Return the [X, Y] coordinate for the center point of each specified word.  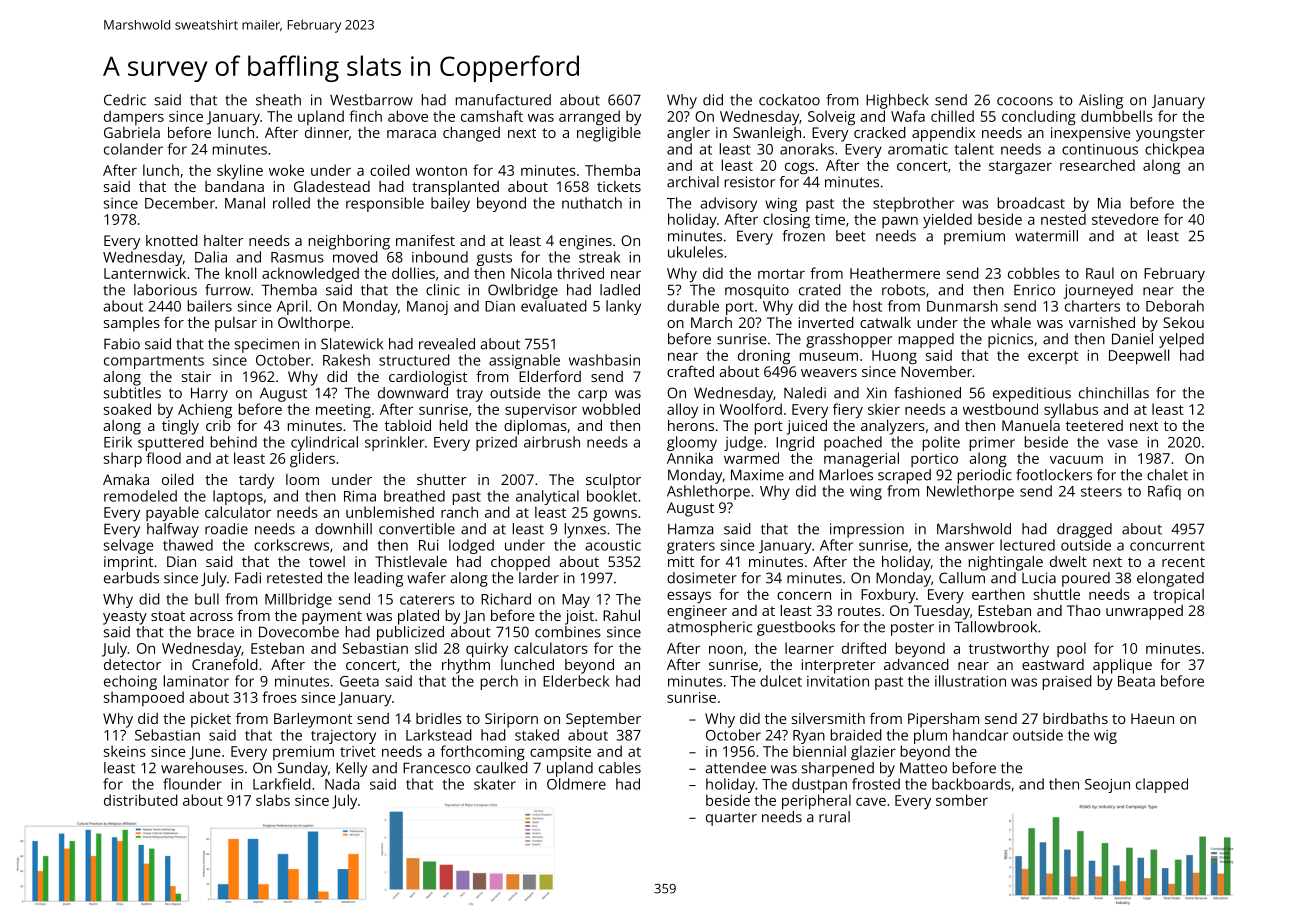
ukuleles [695, 252]
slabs [273, 800]
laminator [196, 681]
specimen [267, 345]
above [408, 116]
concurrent [1167, 546]
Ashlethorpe [708, 492]
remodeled [140, 496]
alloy [682, 410]
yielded [947, 221]
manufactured [503, 100]
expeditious [1032, 394]
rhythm [466, 666]
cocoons [1025, 101]
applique [1122, 666]
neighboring [349, 242]
